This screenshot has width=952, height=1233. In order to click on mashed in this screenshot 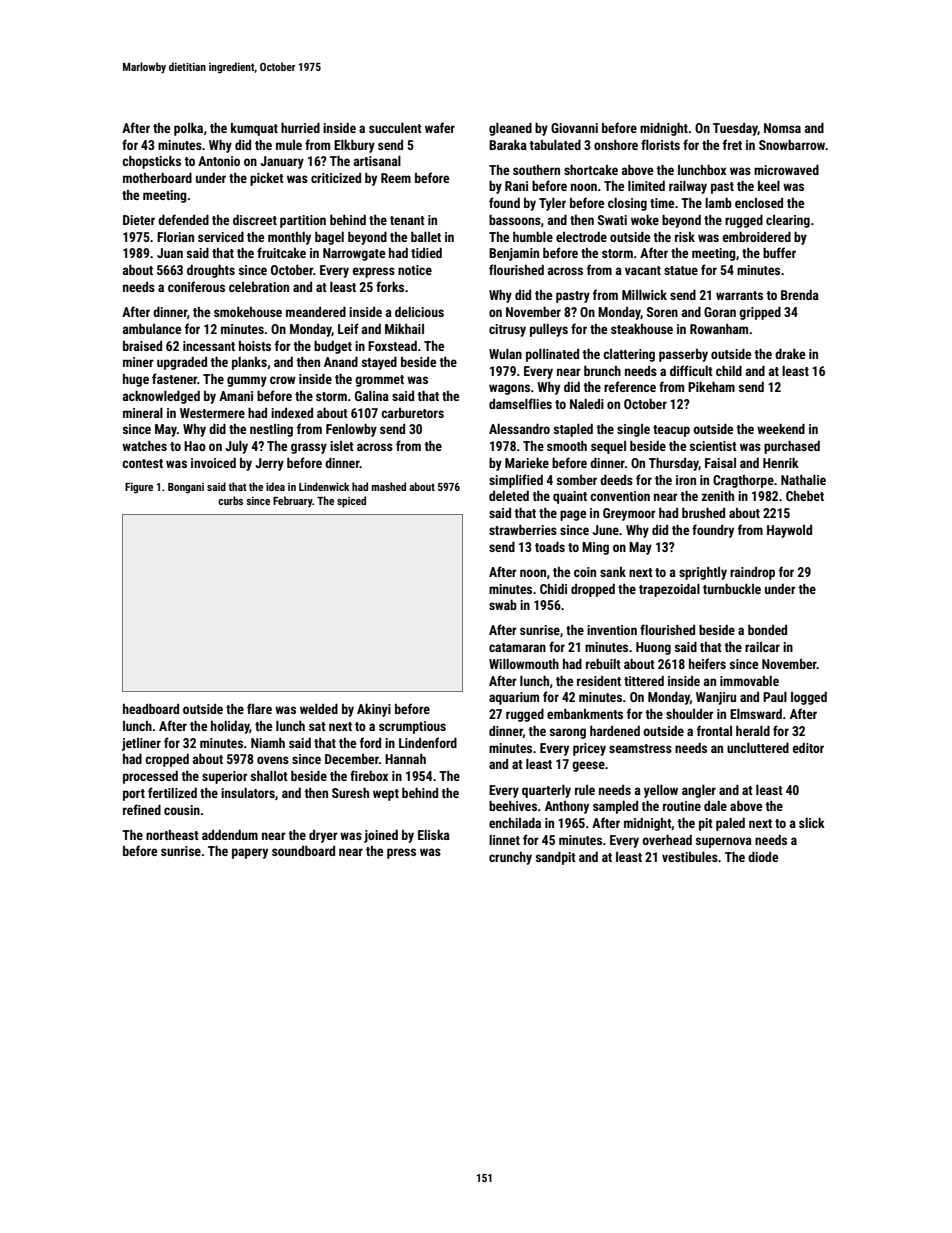, I will do `click(389, 486)`.
